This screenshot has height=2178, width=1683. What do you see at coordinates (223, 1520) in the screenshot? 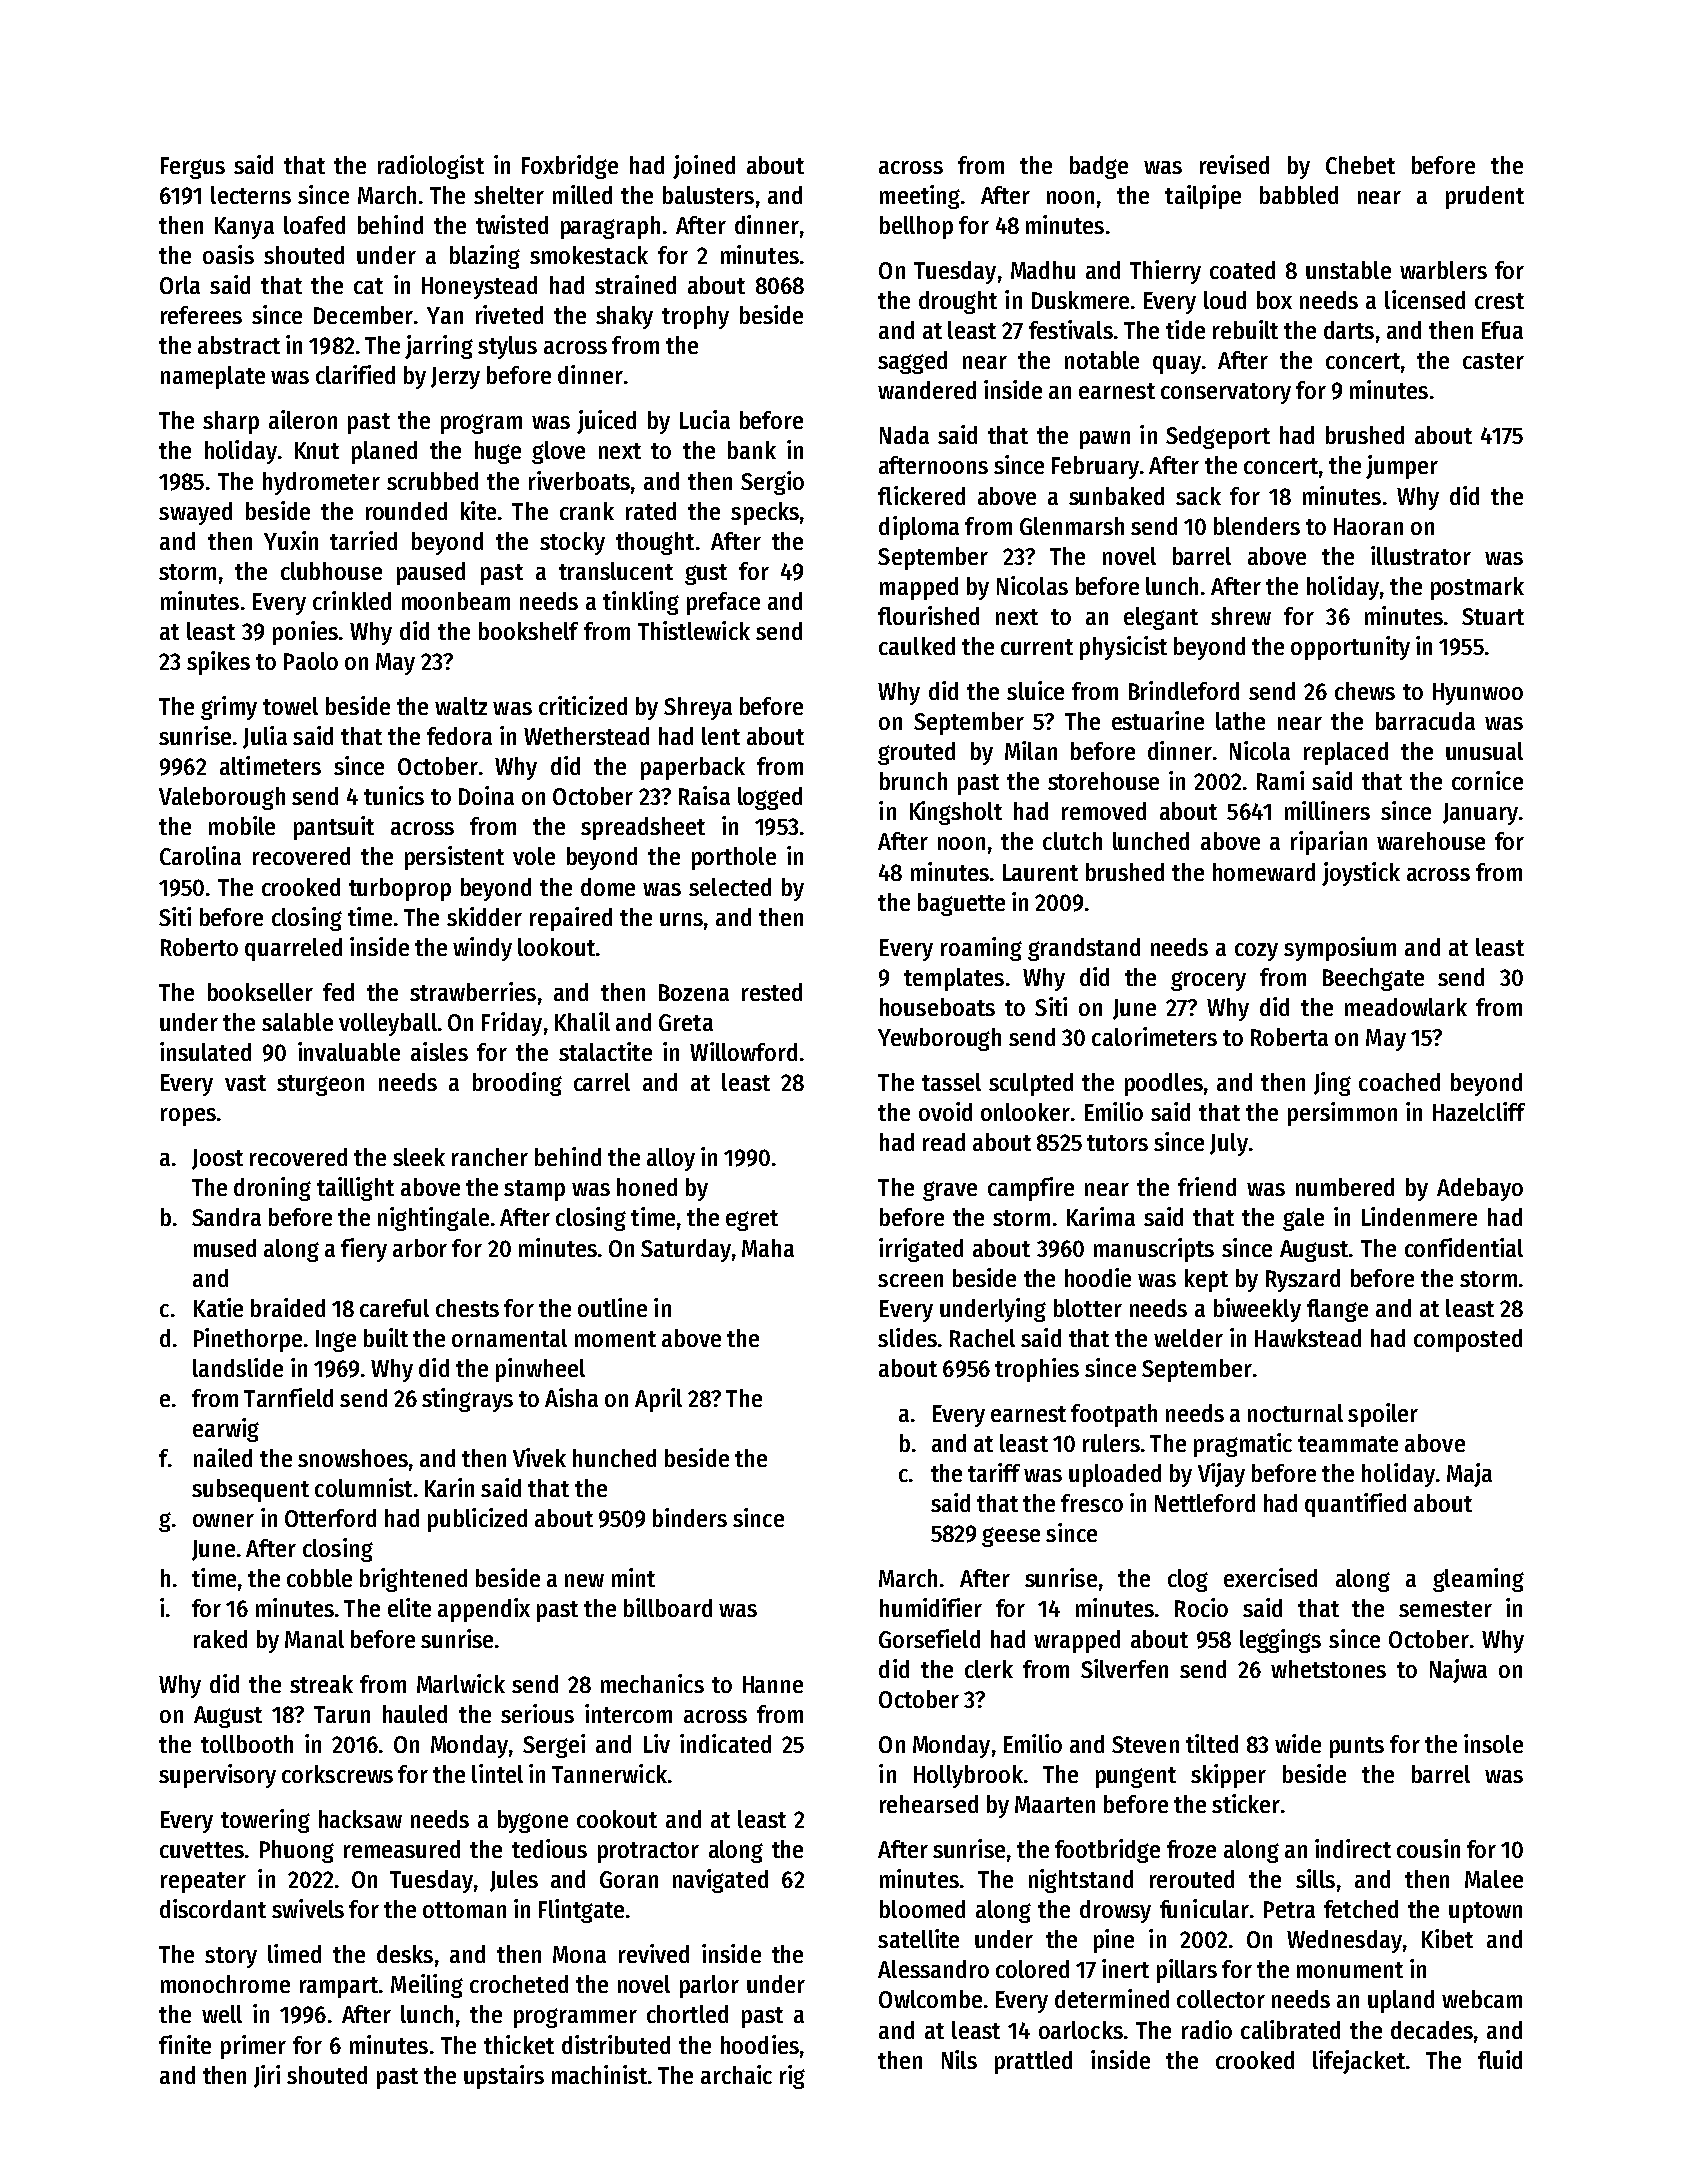
I see `owner` at bounding box center [223, 1520].
